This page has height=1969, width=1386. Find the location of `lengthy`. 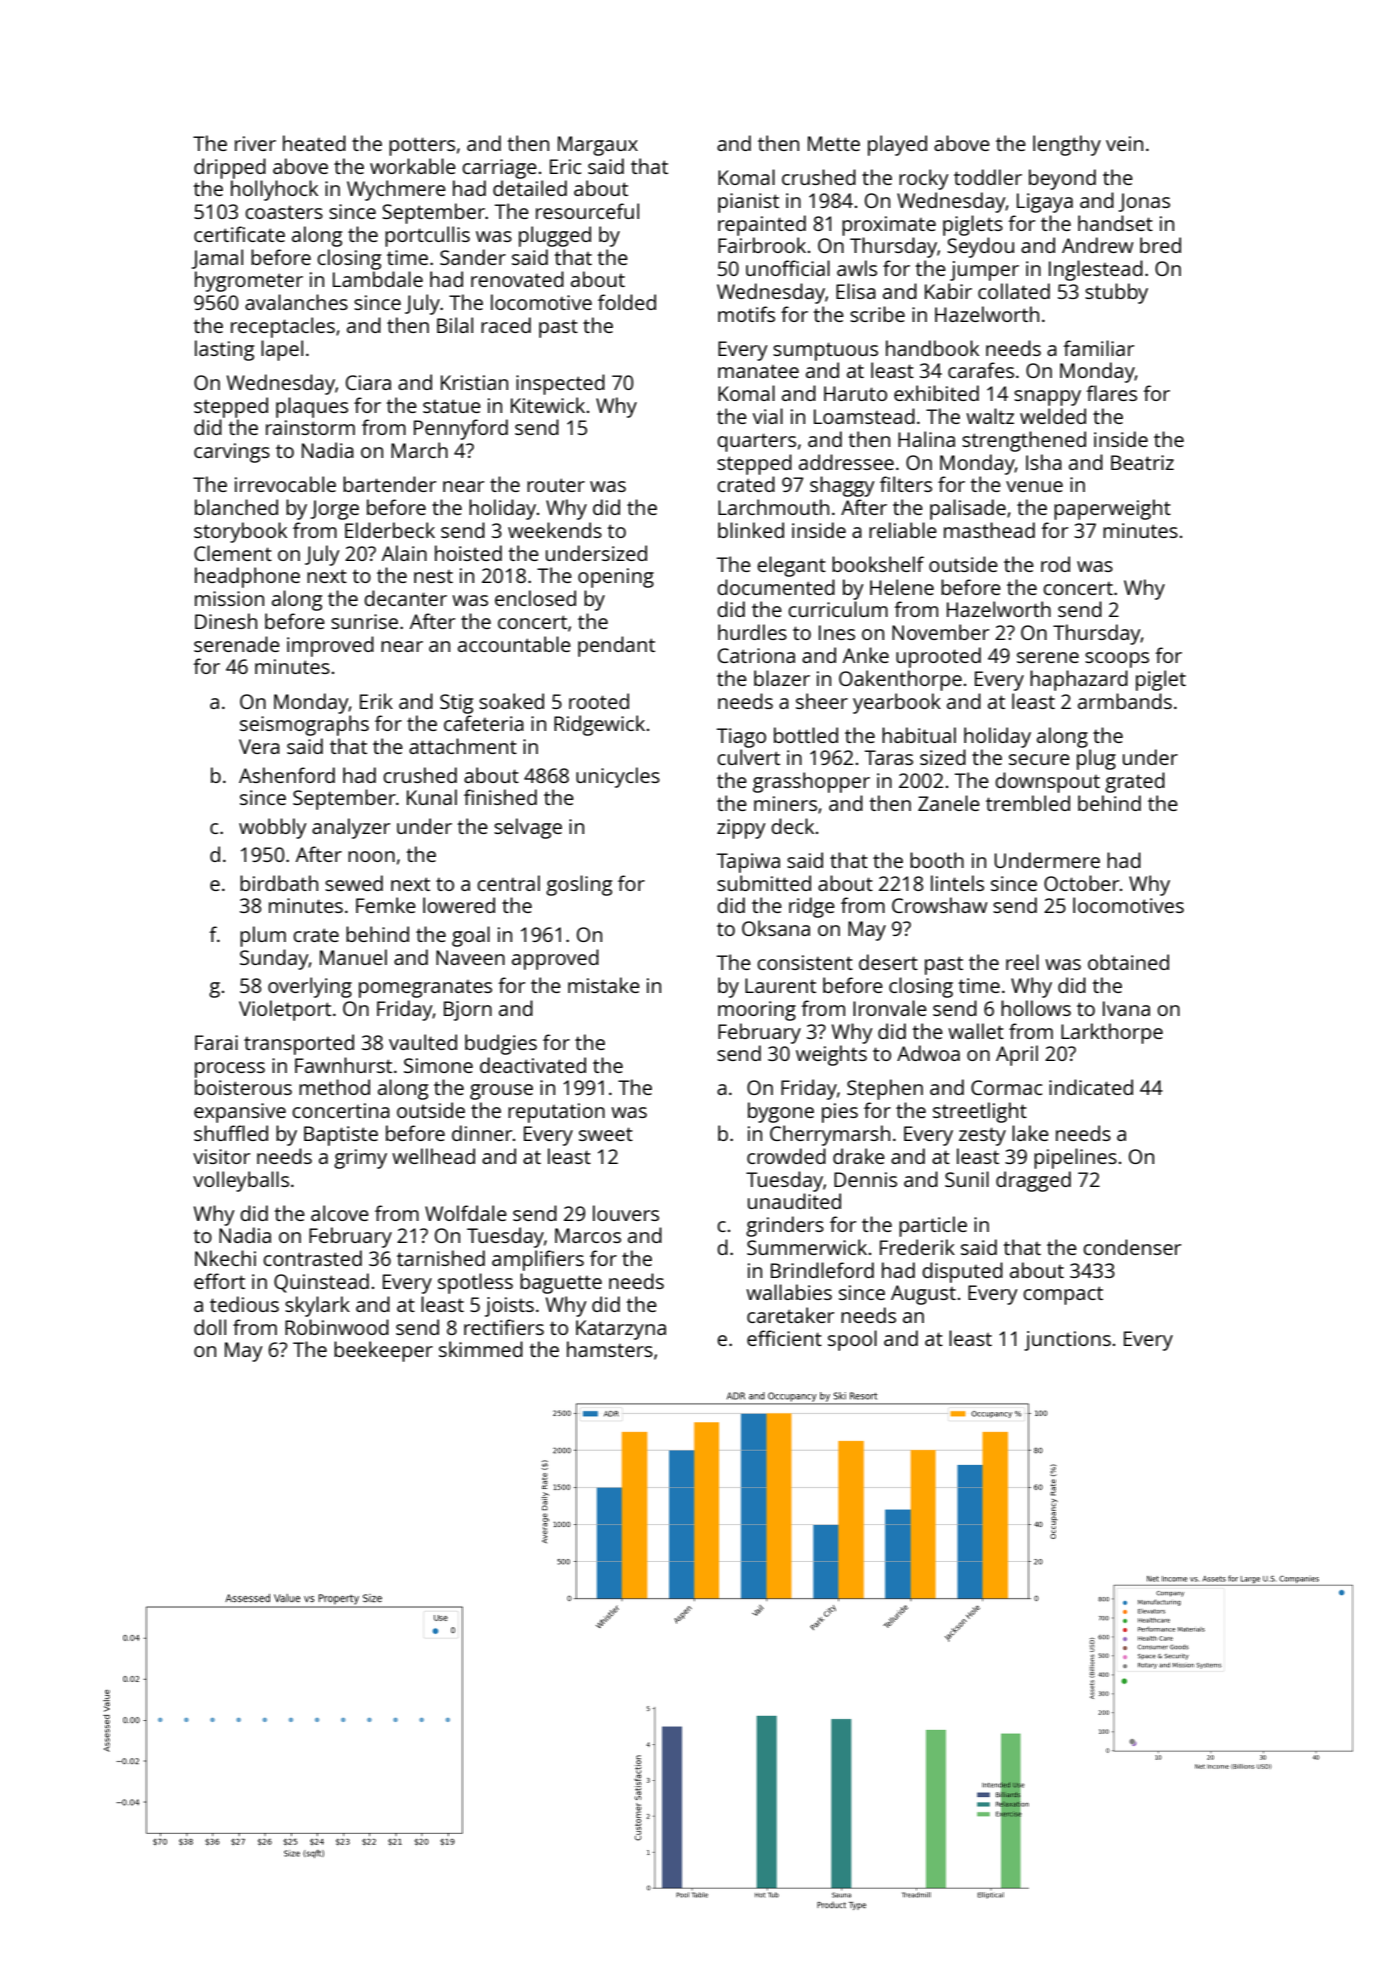

lengthy is located at coordinates (1067, 145).
